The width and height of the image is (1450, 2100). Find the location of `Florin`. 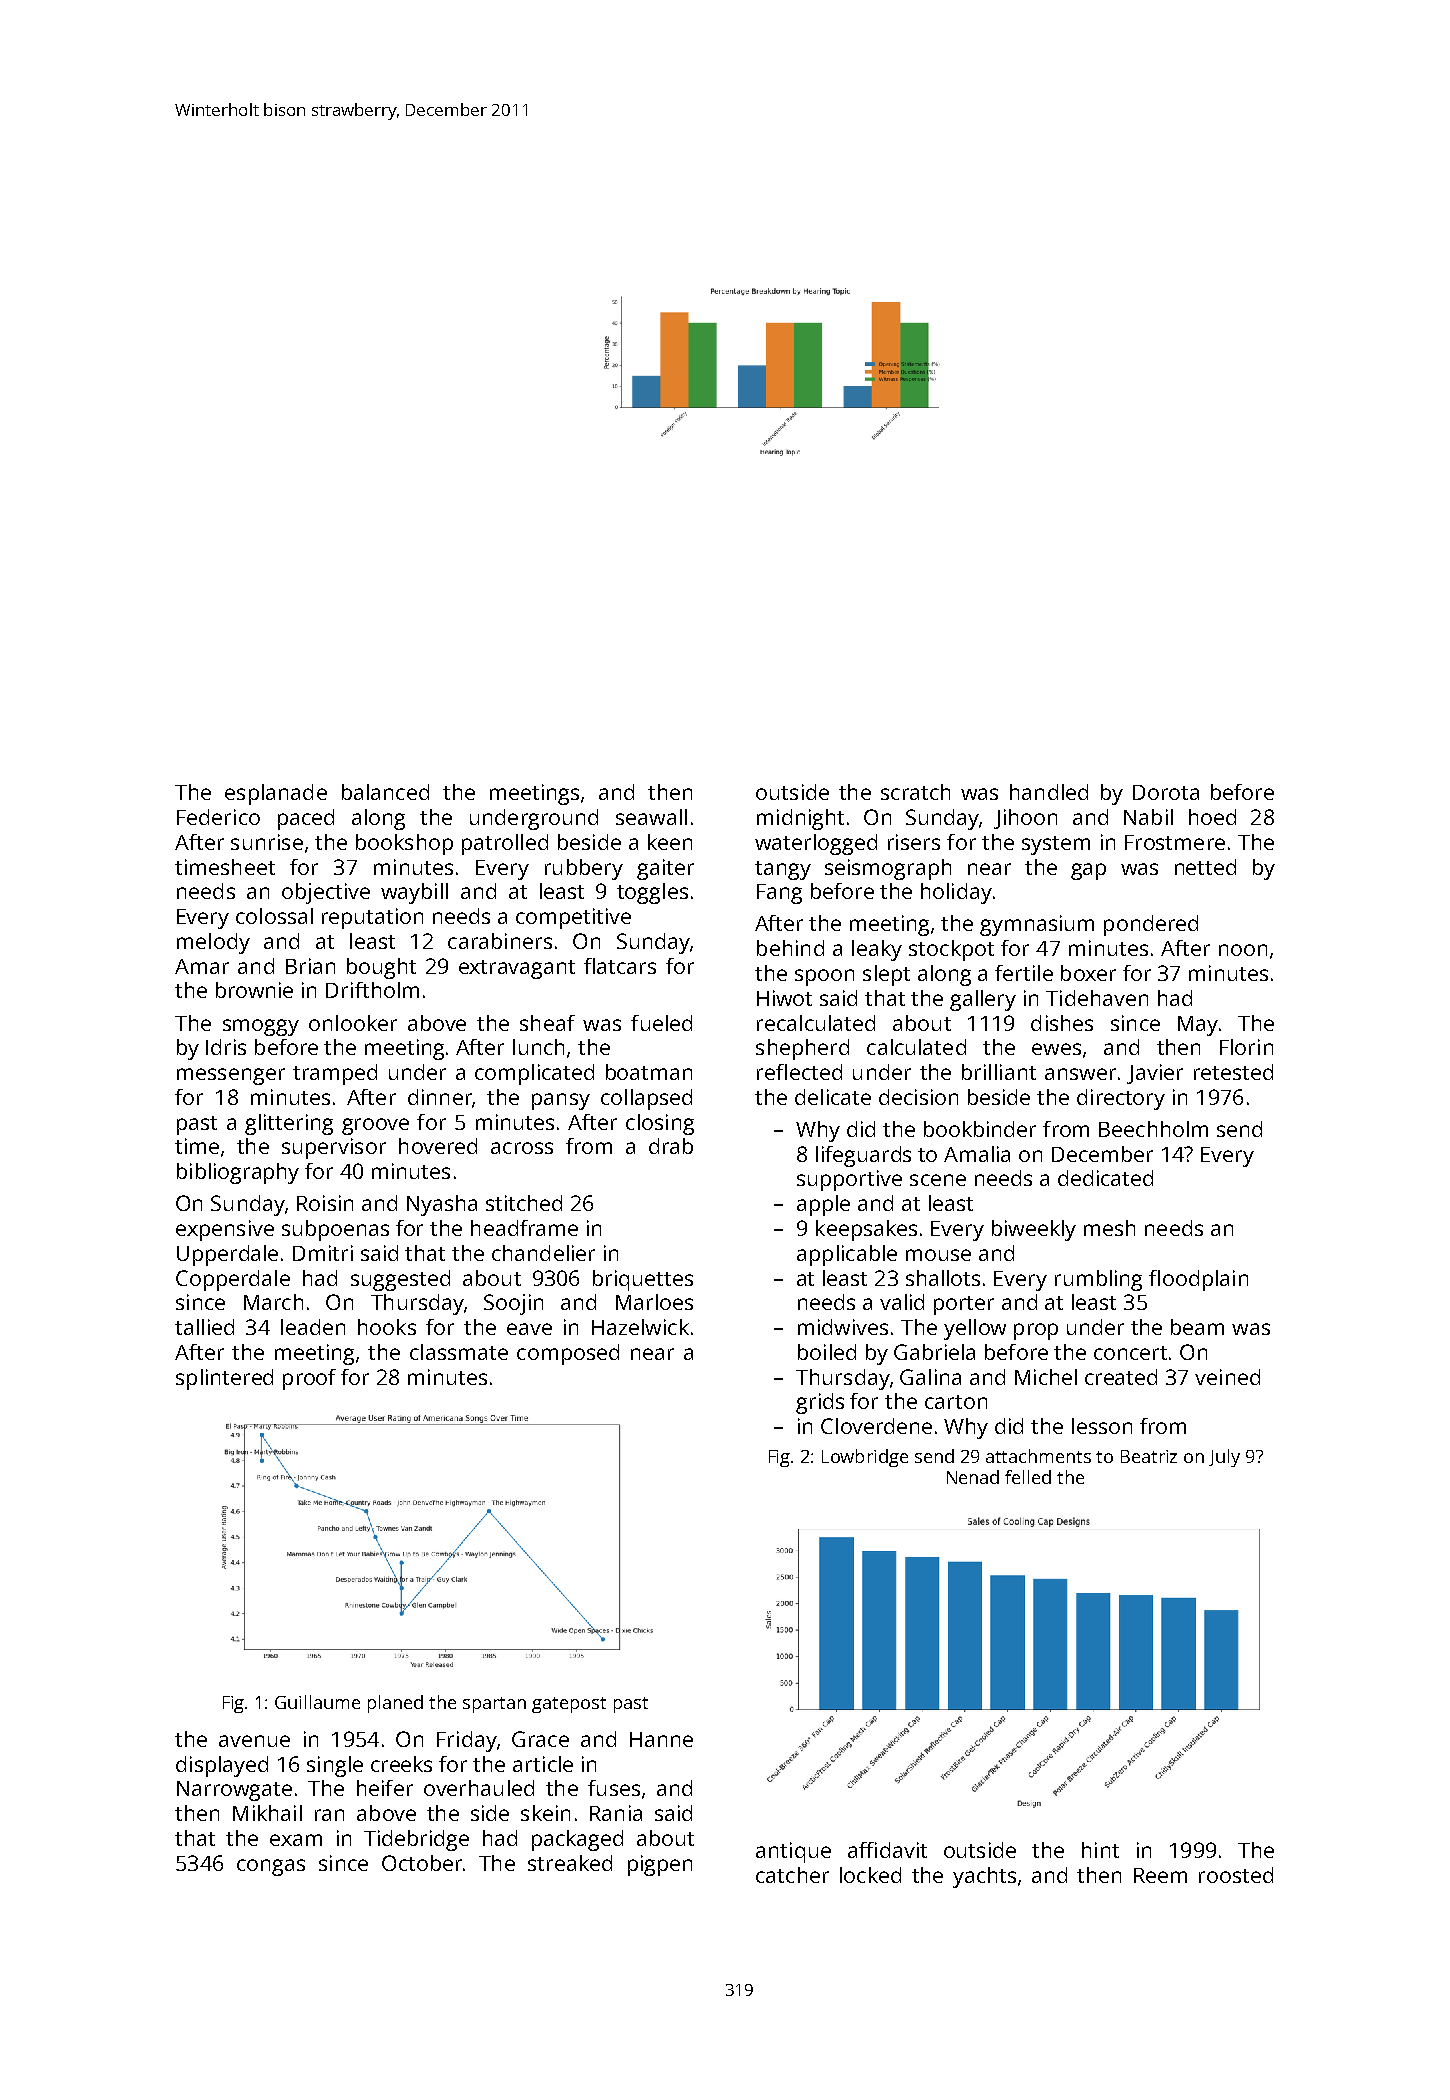

Florin is located at coordinates (1246, 1047).
